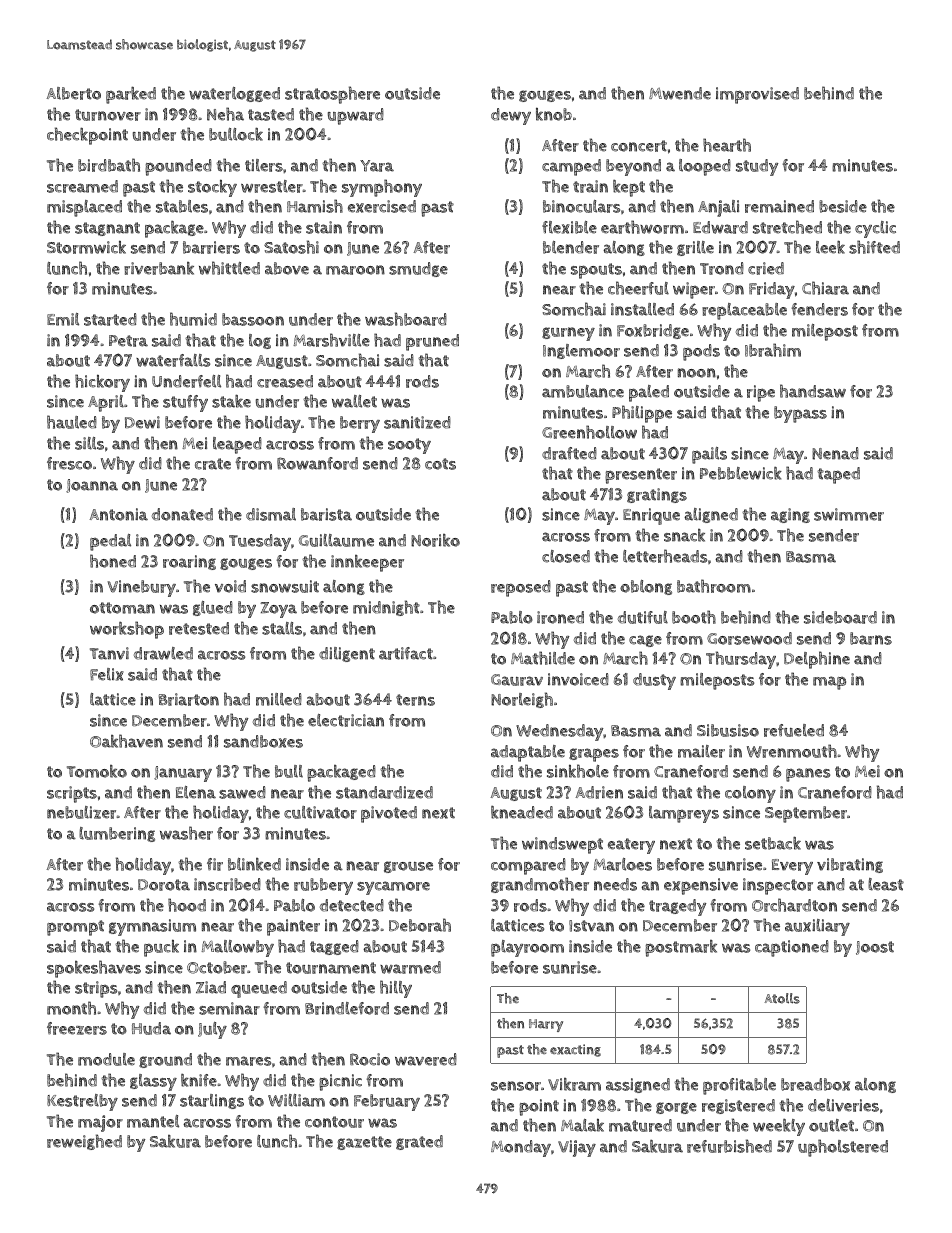  Describe the element at coordinates (583, 391) in the document. I see `ambulance` at that location.
